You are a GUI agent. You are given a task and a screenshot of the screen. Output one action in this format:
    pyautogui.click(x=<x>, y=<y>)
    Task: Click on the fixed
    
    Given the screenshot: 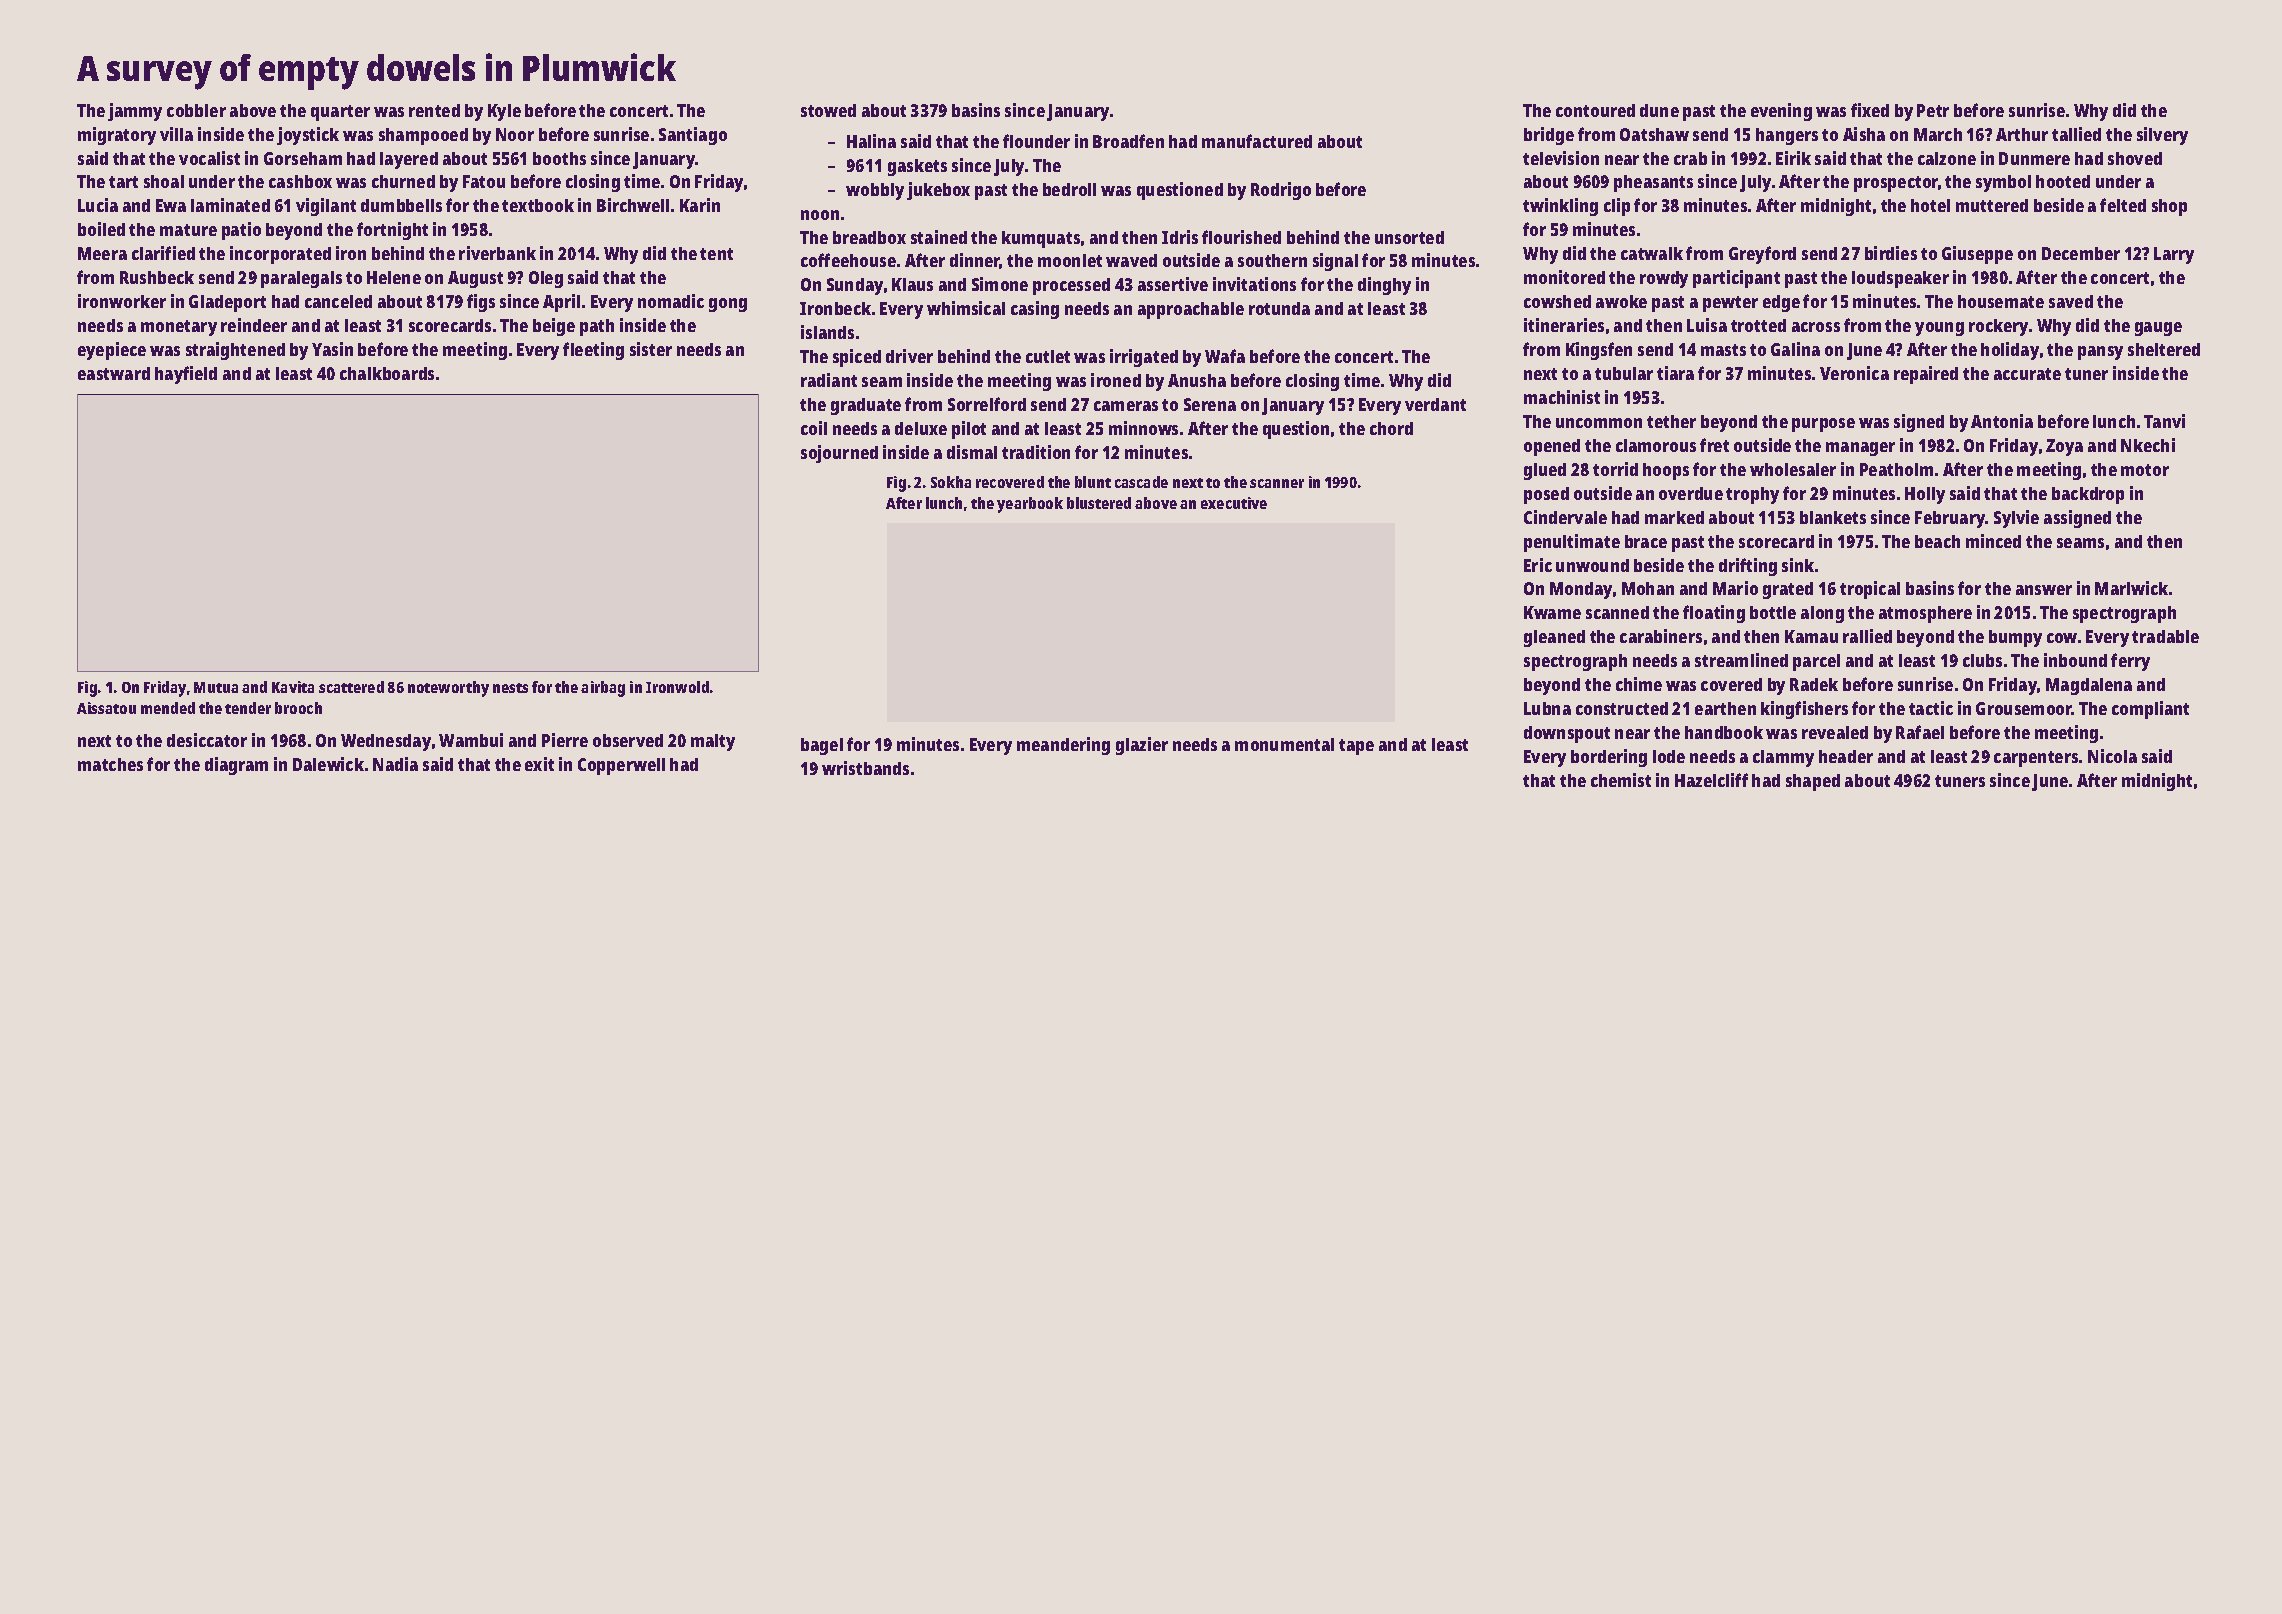 What is the action you would take?
    pyautogui.click(x=1870, y=110)
